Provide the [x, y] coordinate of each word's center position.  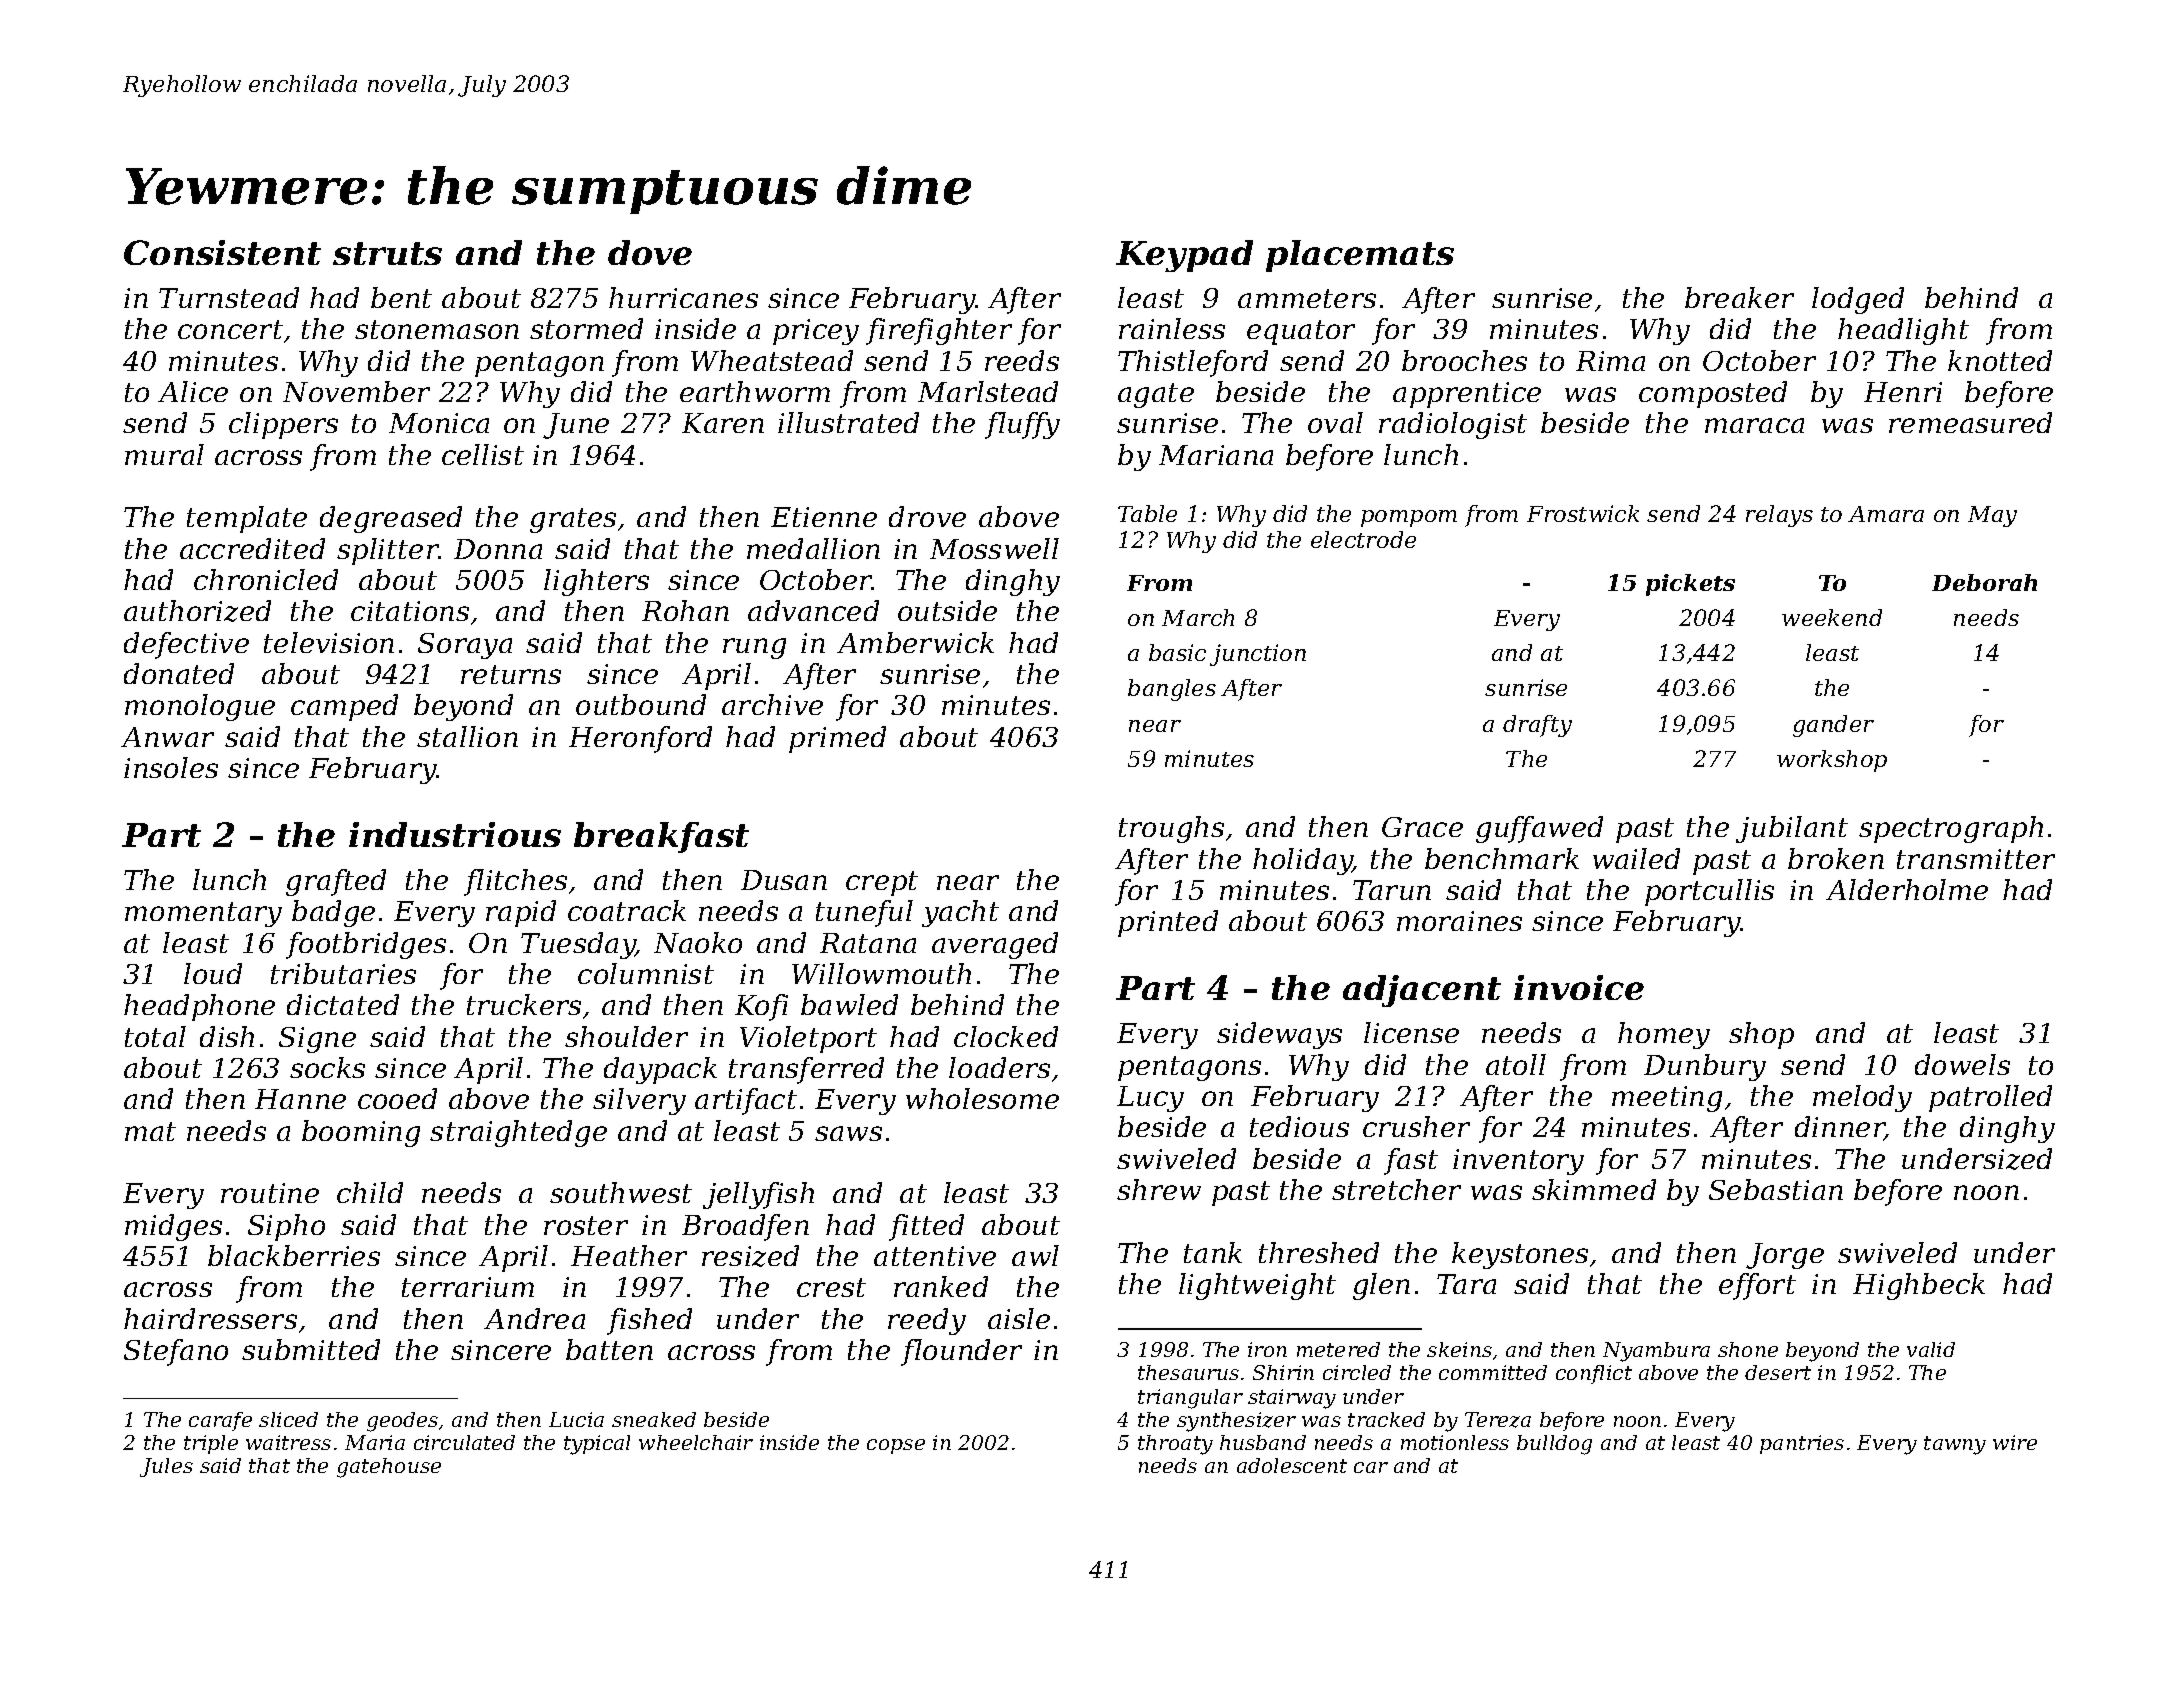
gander [1833, 726]
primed [837, 739]
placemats [1360, 256]
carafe [220, 1421]
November [356, 391]
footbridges [366, 945]
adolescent [1292, 1465]
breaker [1739, 297]
